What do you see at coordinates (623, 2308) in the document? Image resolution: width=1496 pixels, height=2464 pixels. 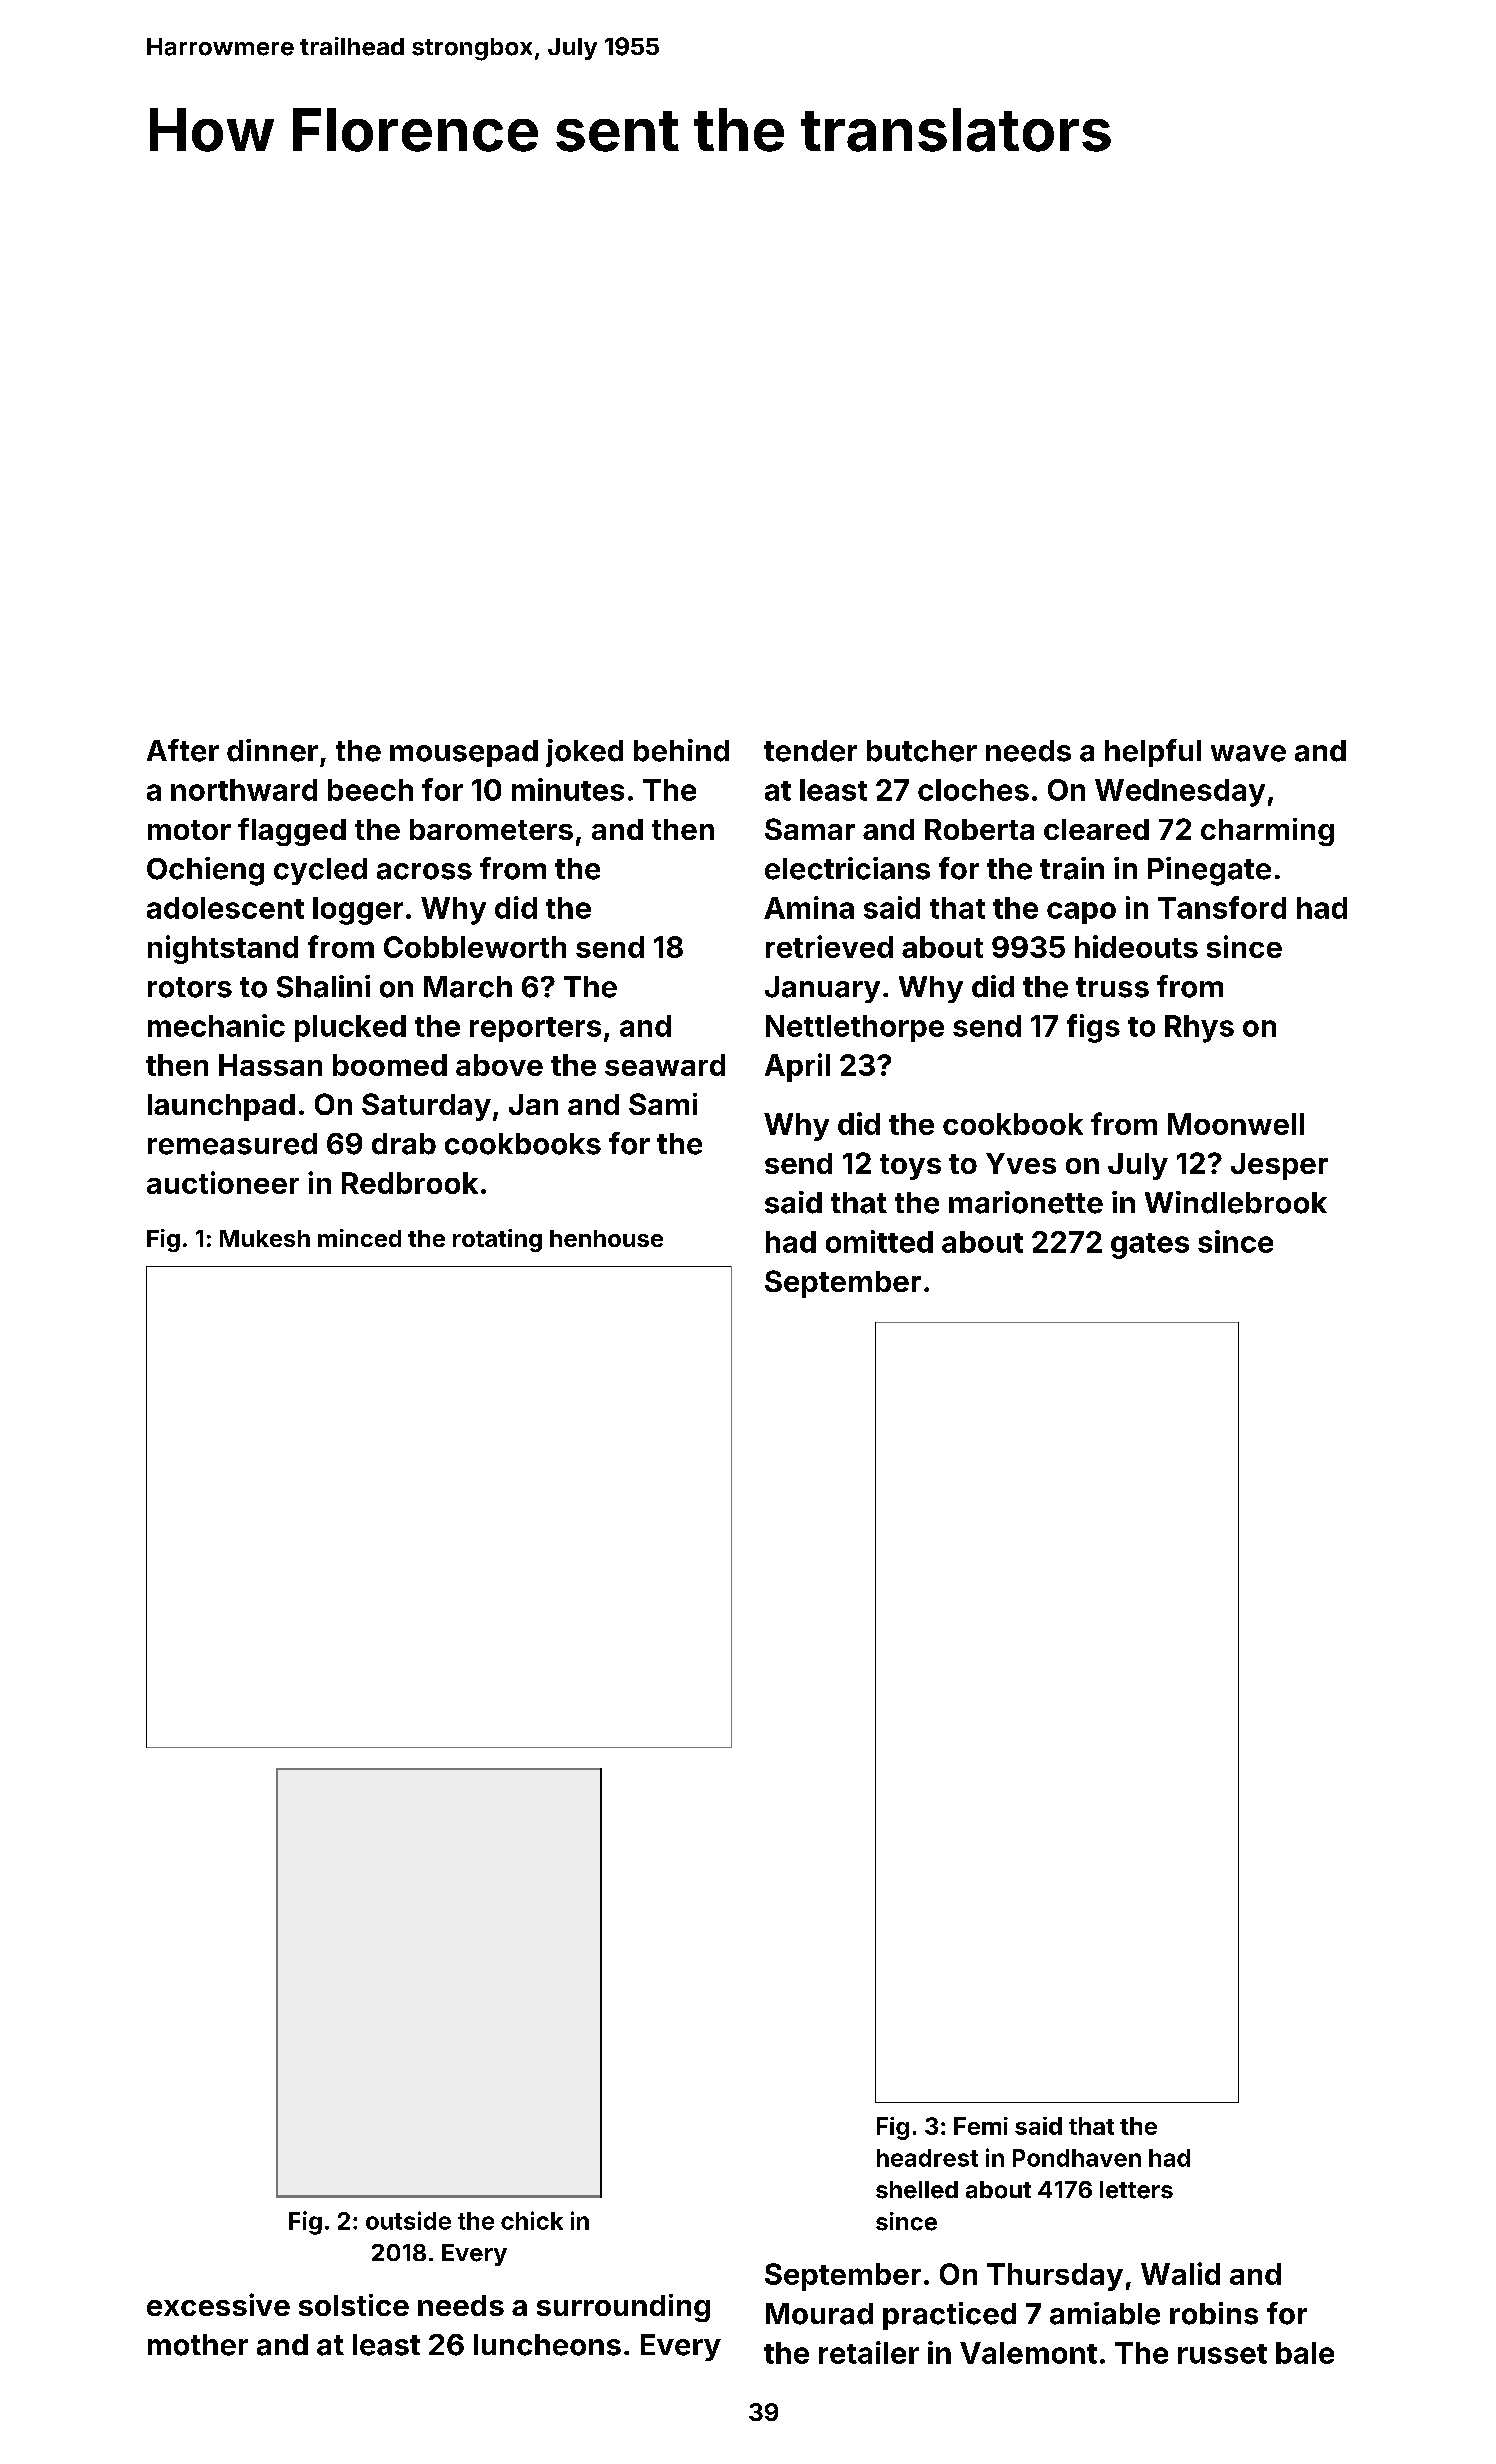 I see `surrounding` at bounding box center [623, 2308].
